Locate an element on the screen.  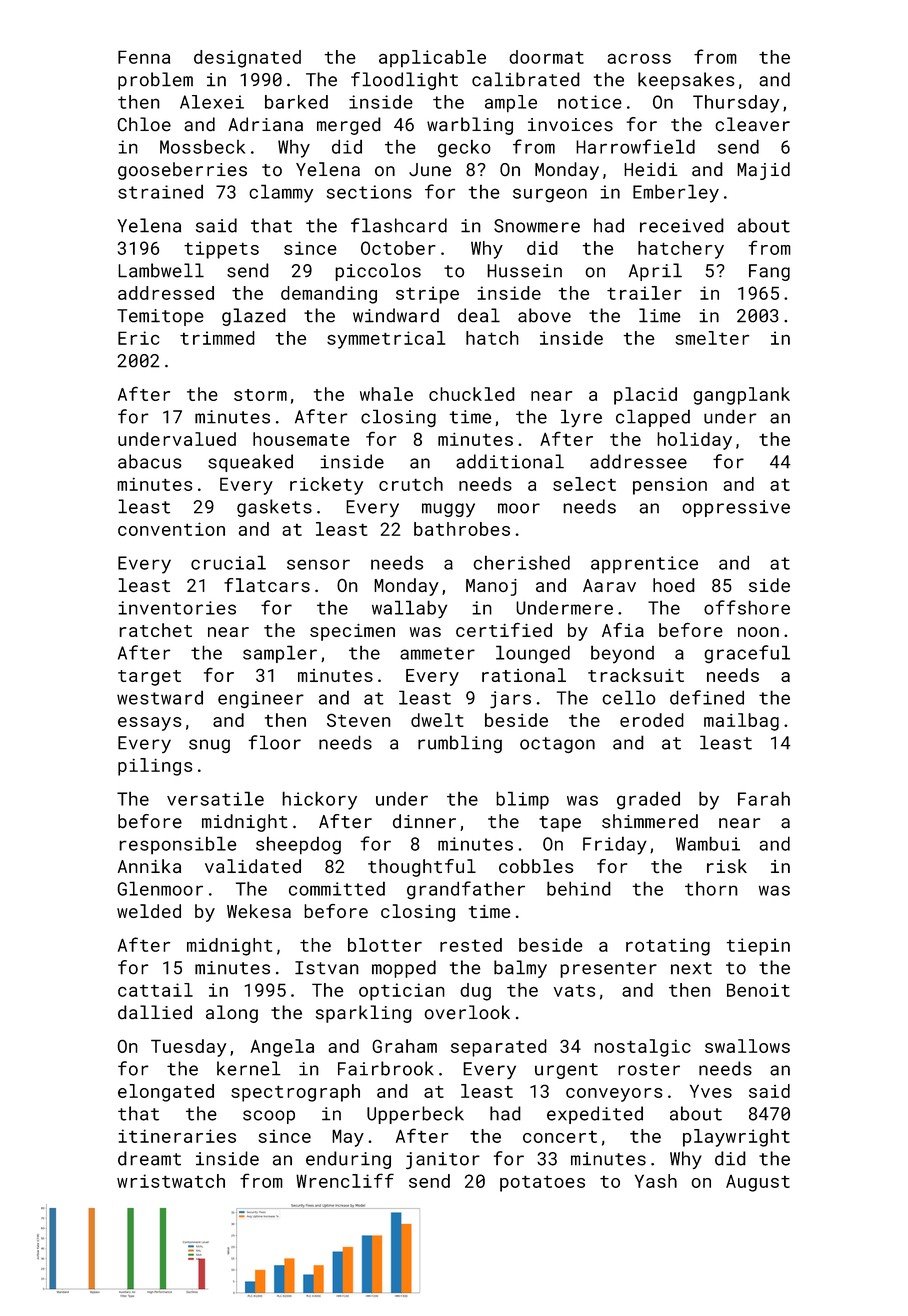
optician is located at coordinates (402, 992).
